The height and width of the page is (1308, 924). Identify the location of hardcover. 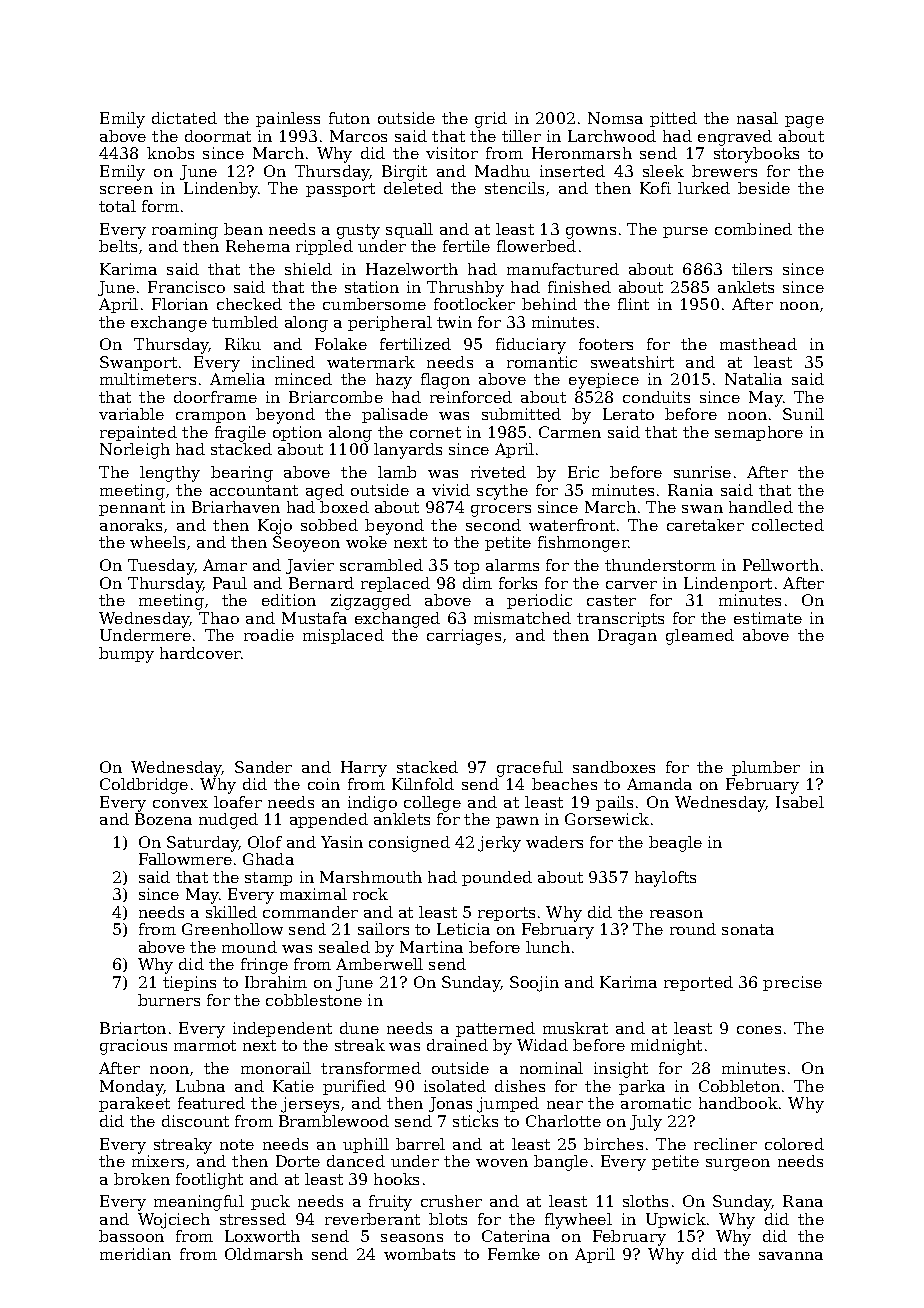
(200, 653).
